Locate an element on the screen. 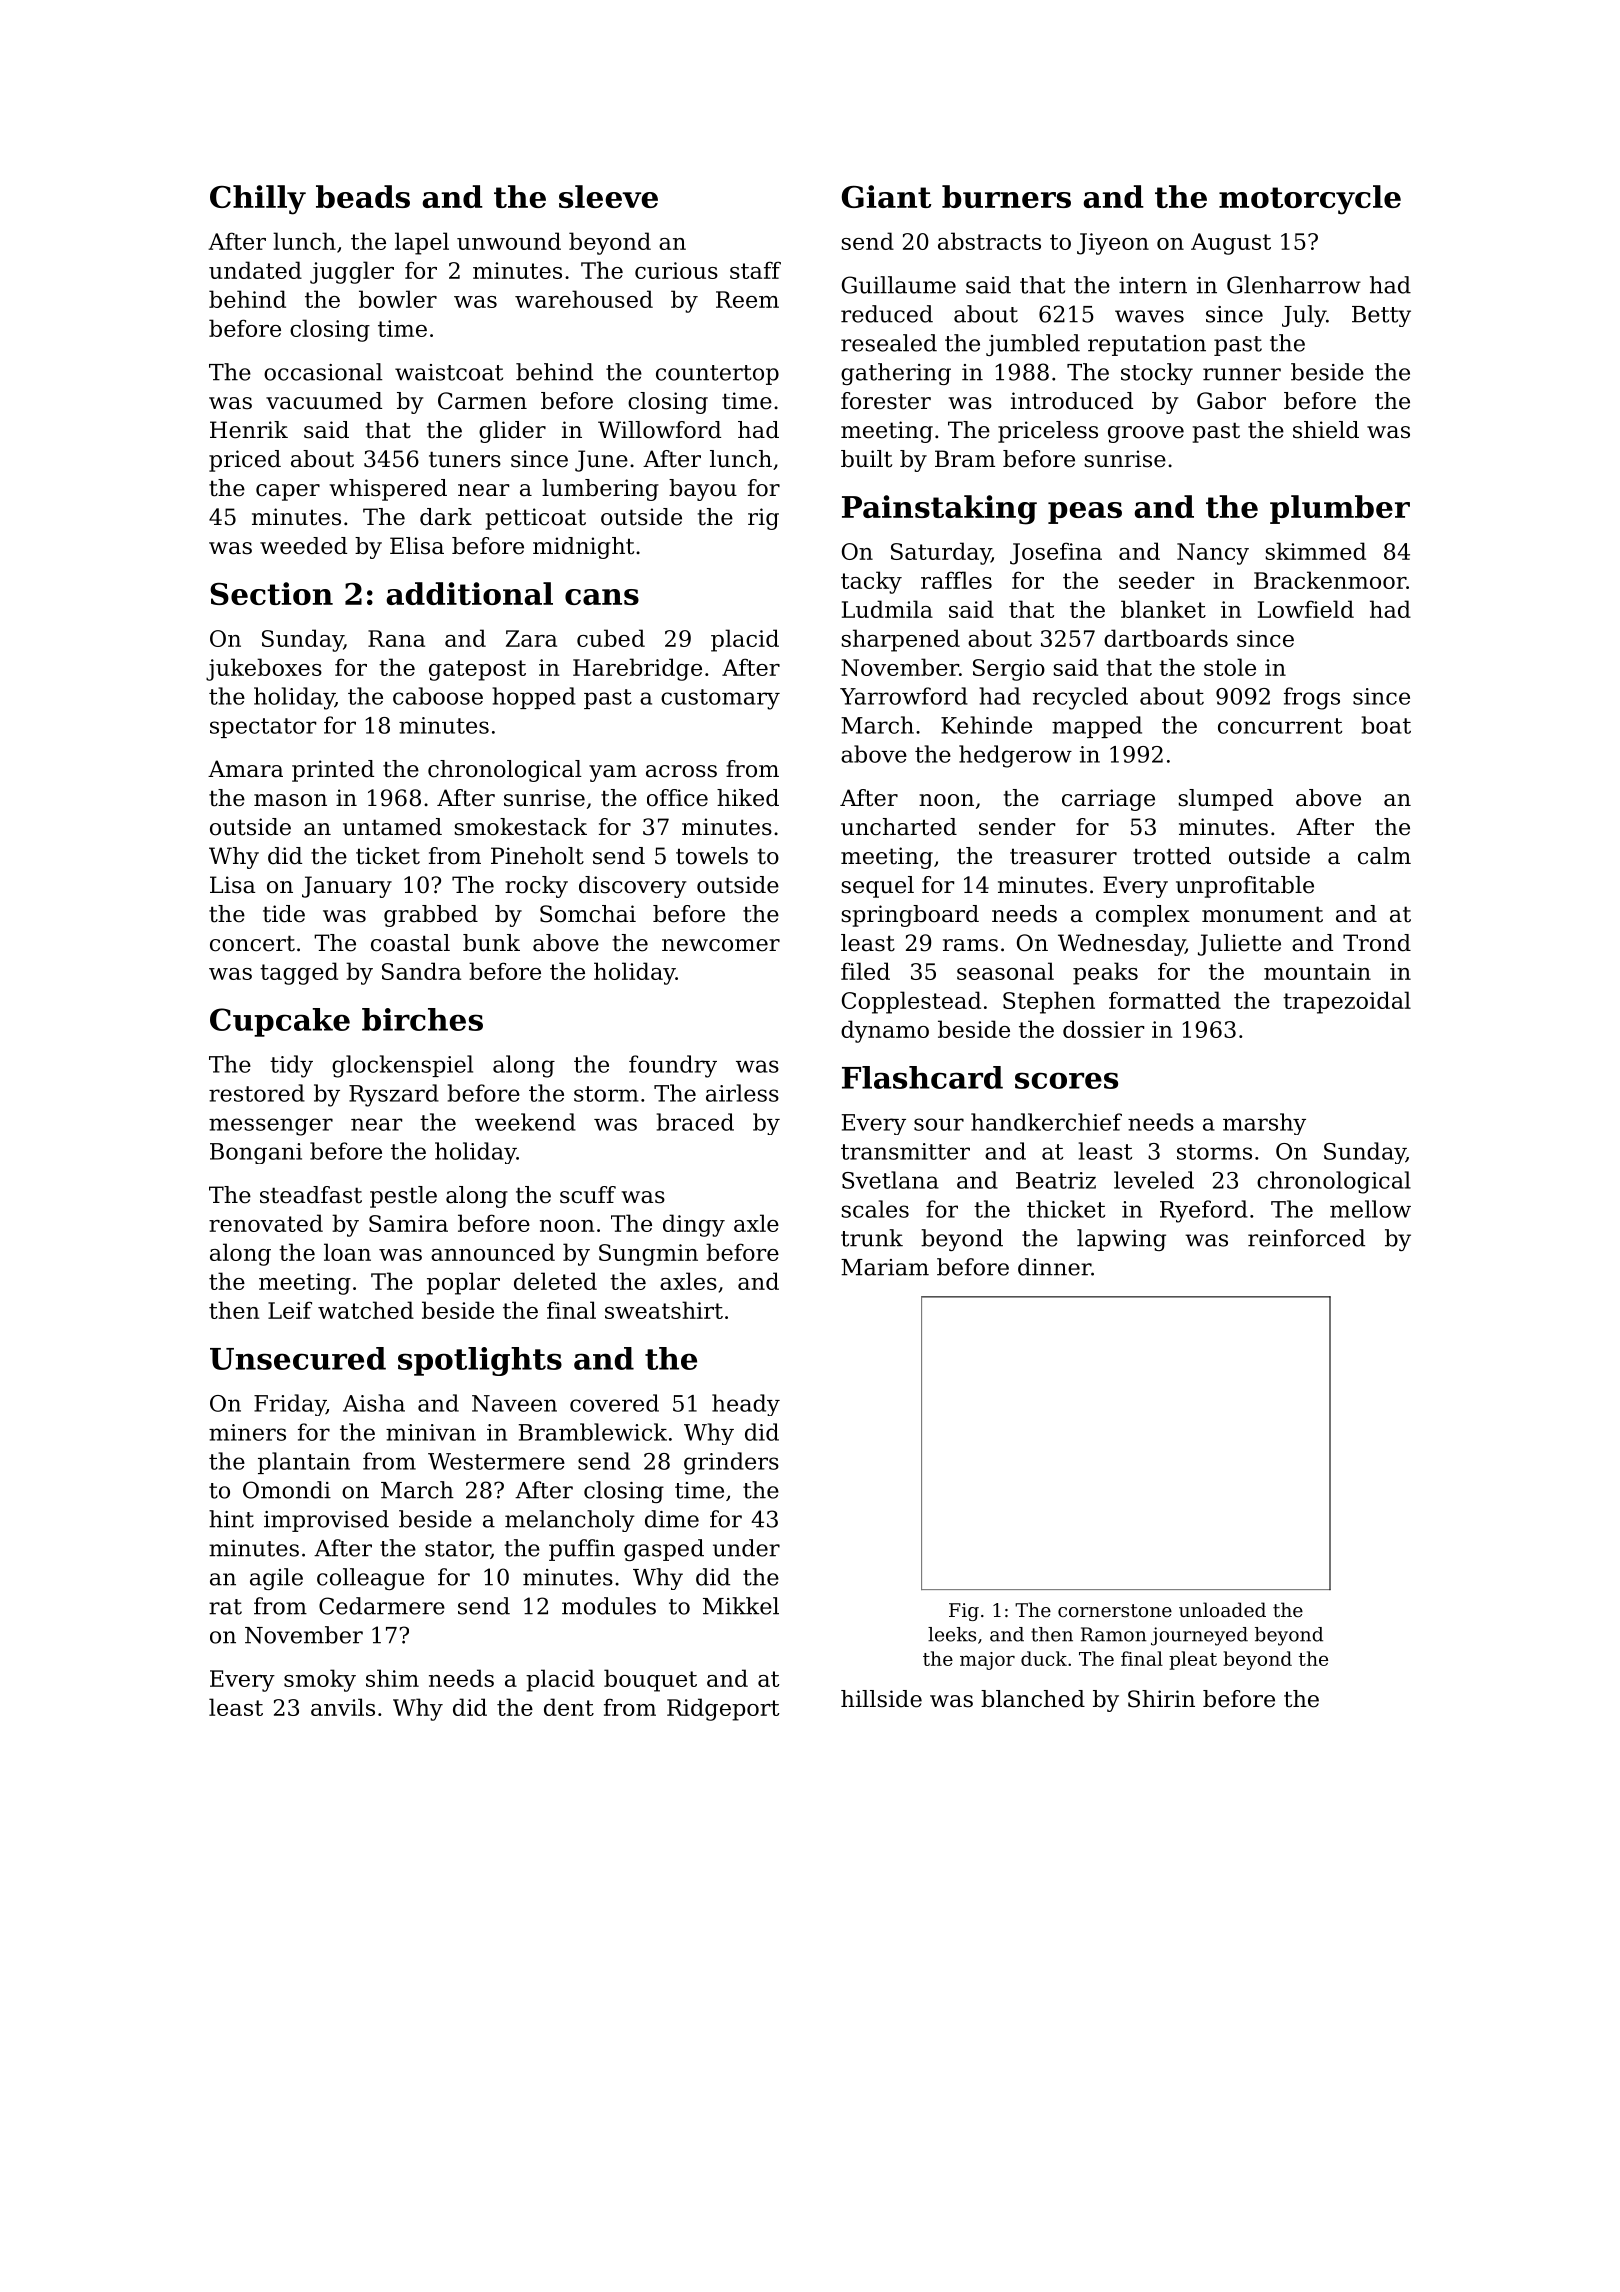 This screenshot has height=2292, width=1620. grinders is located at coordinates (731, 1463).
